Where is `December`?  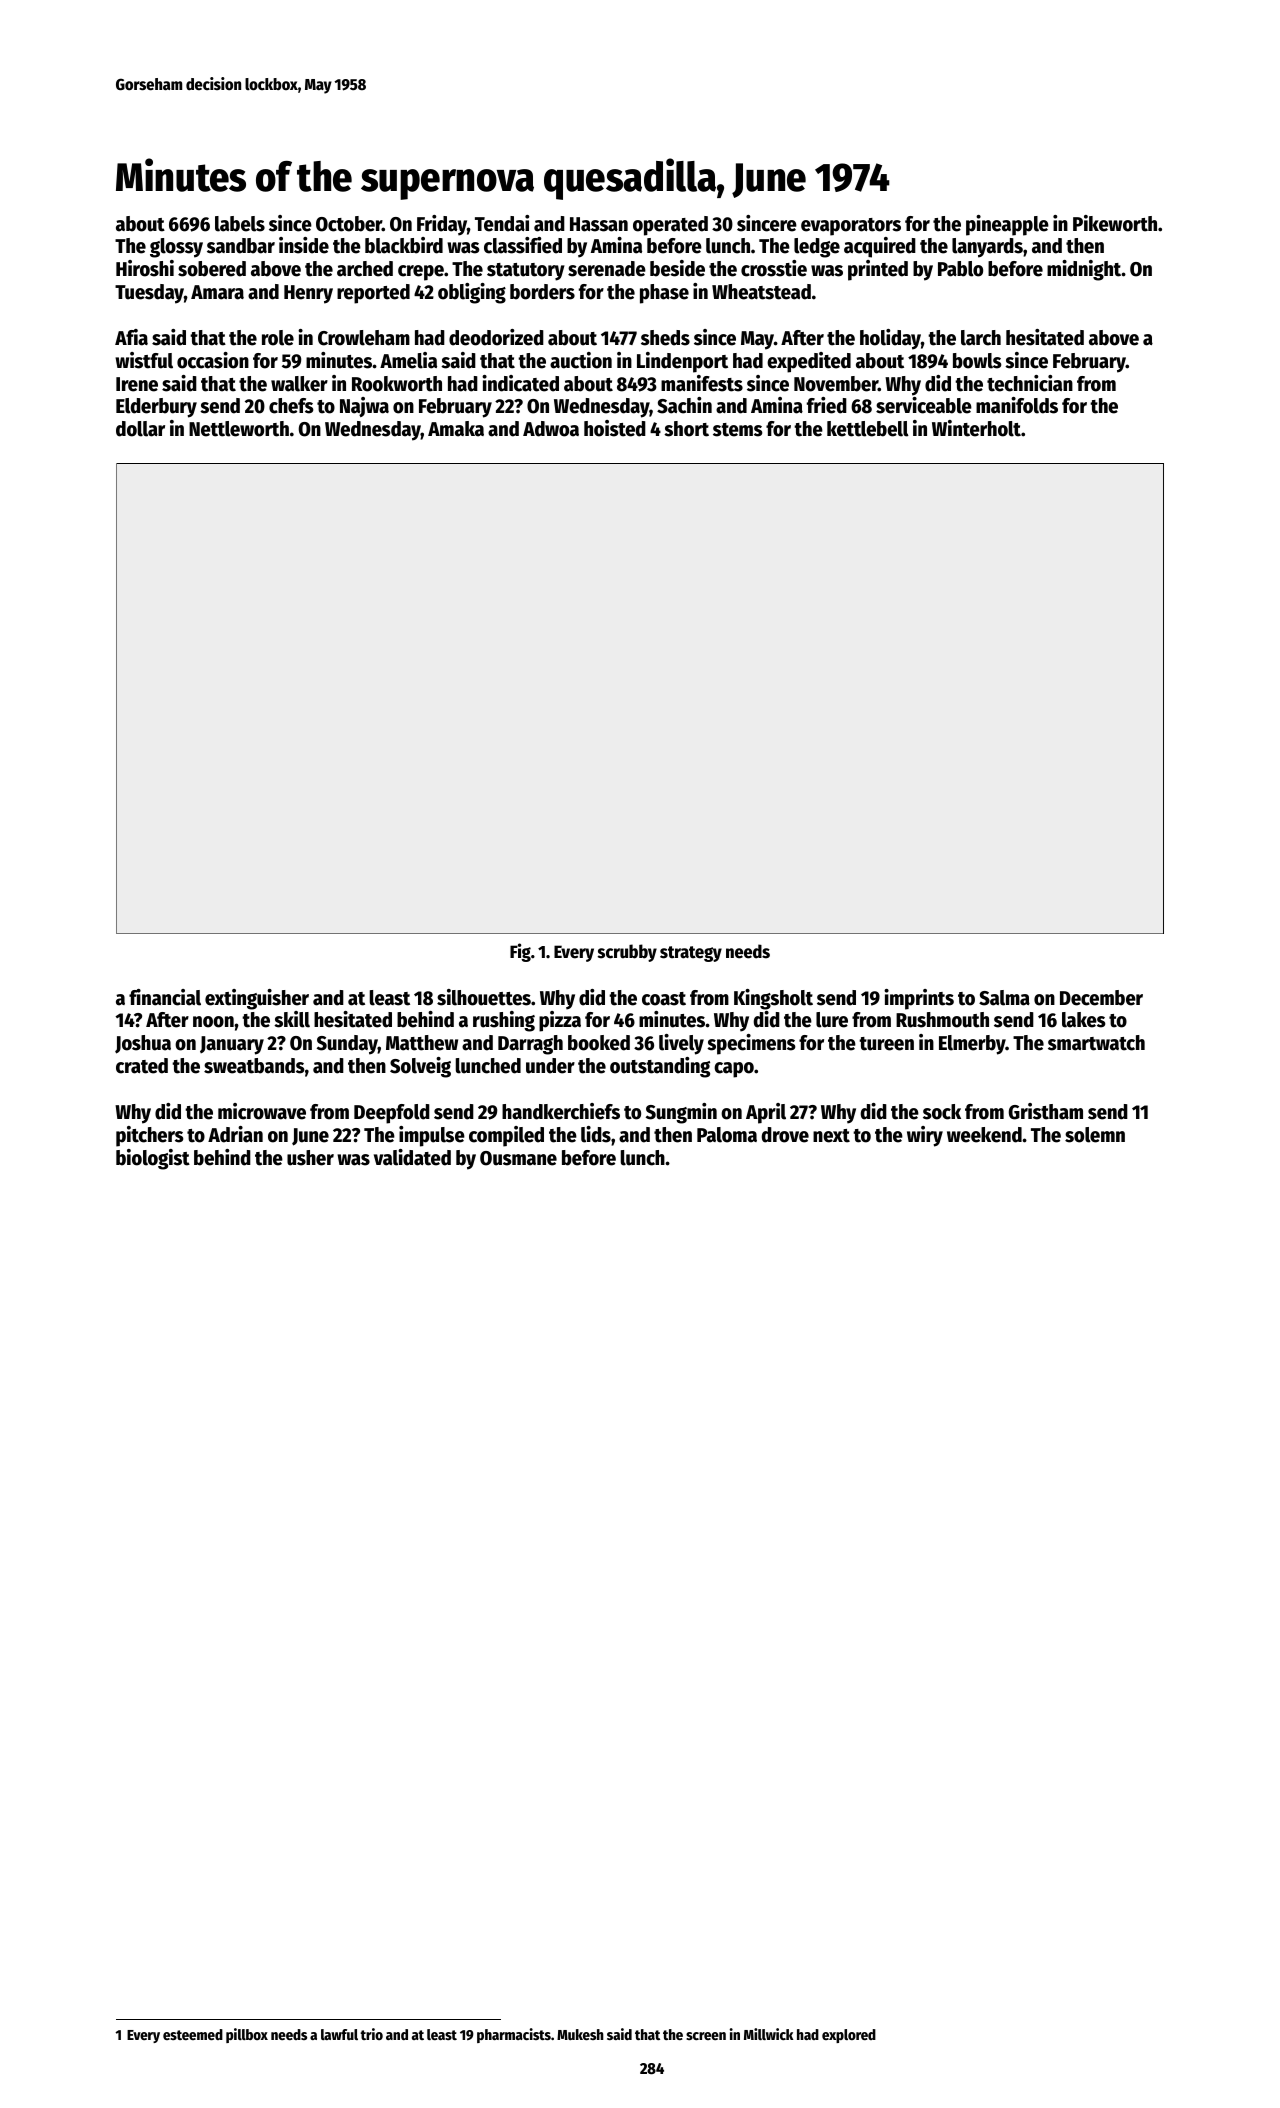
December is located at coordinates (1101, 998).
